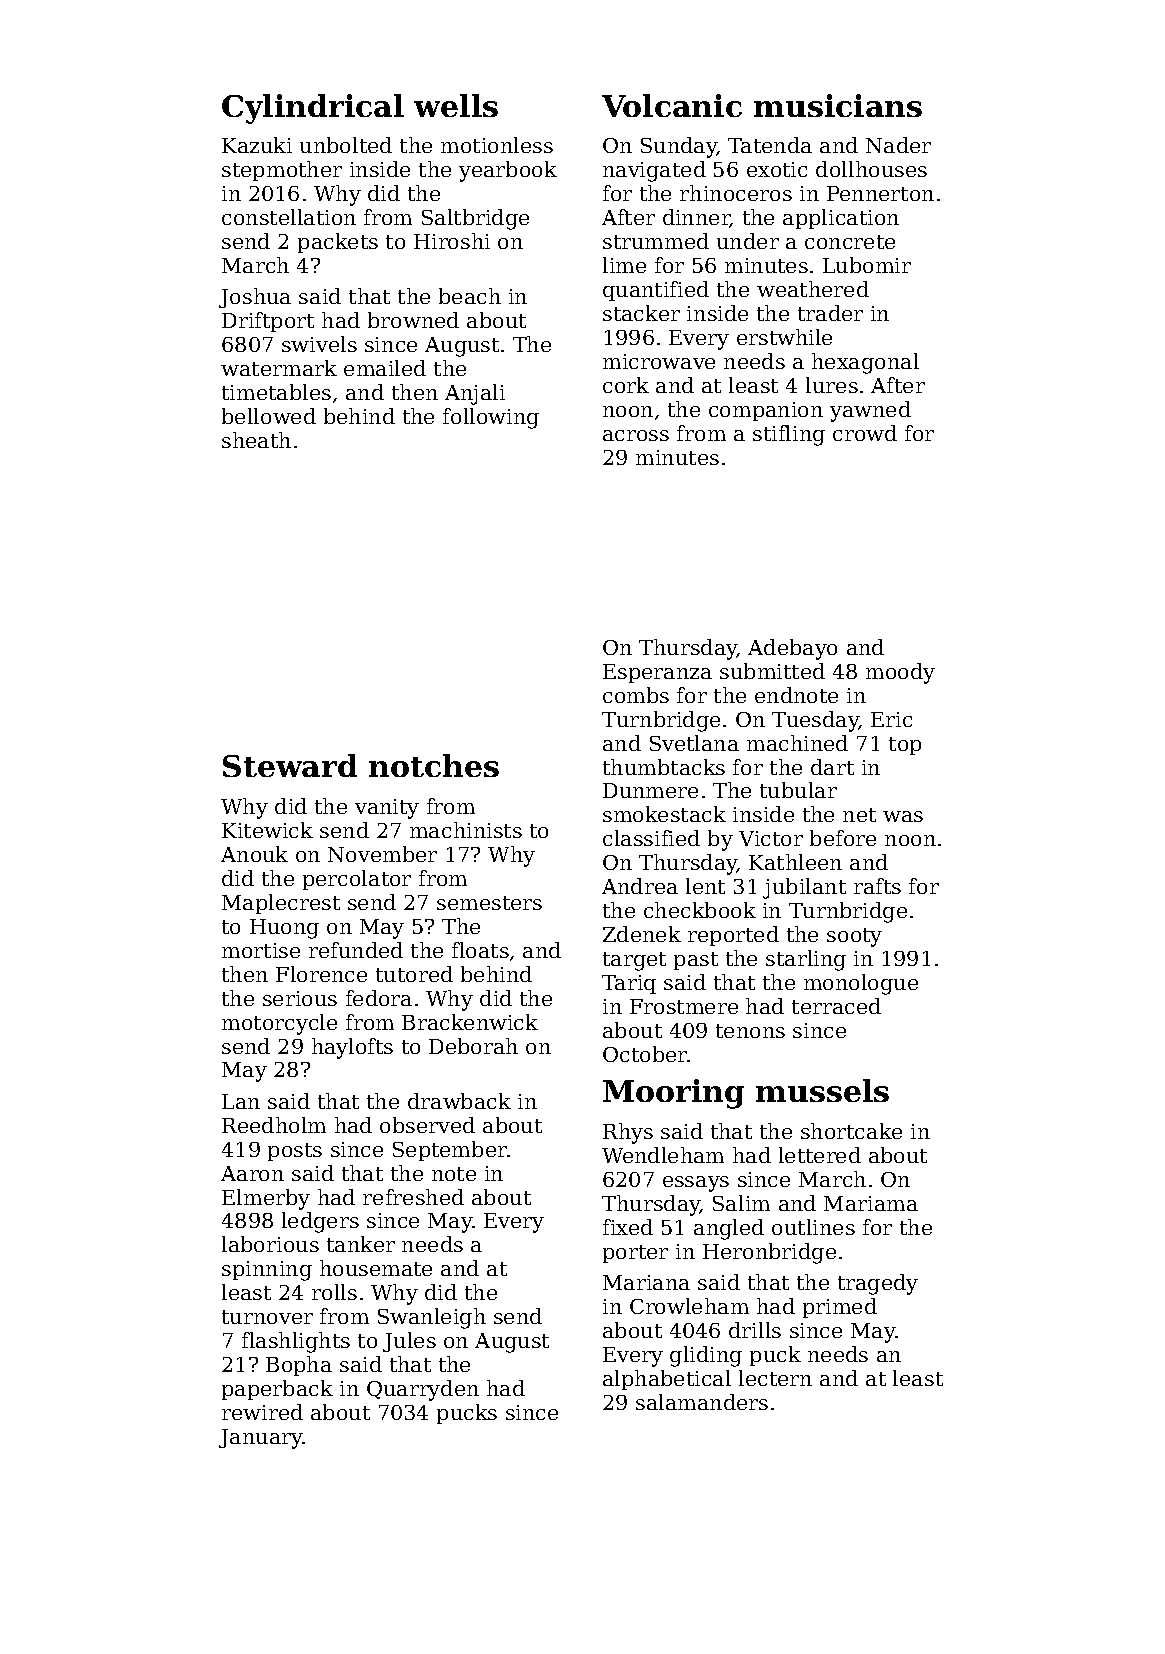 Image resolution: width=1165 pixels, height=1654 pixels. I want to click on quantified, so click(656, 291).
